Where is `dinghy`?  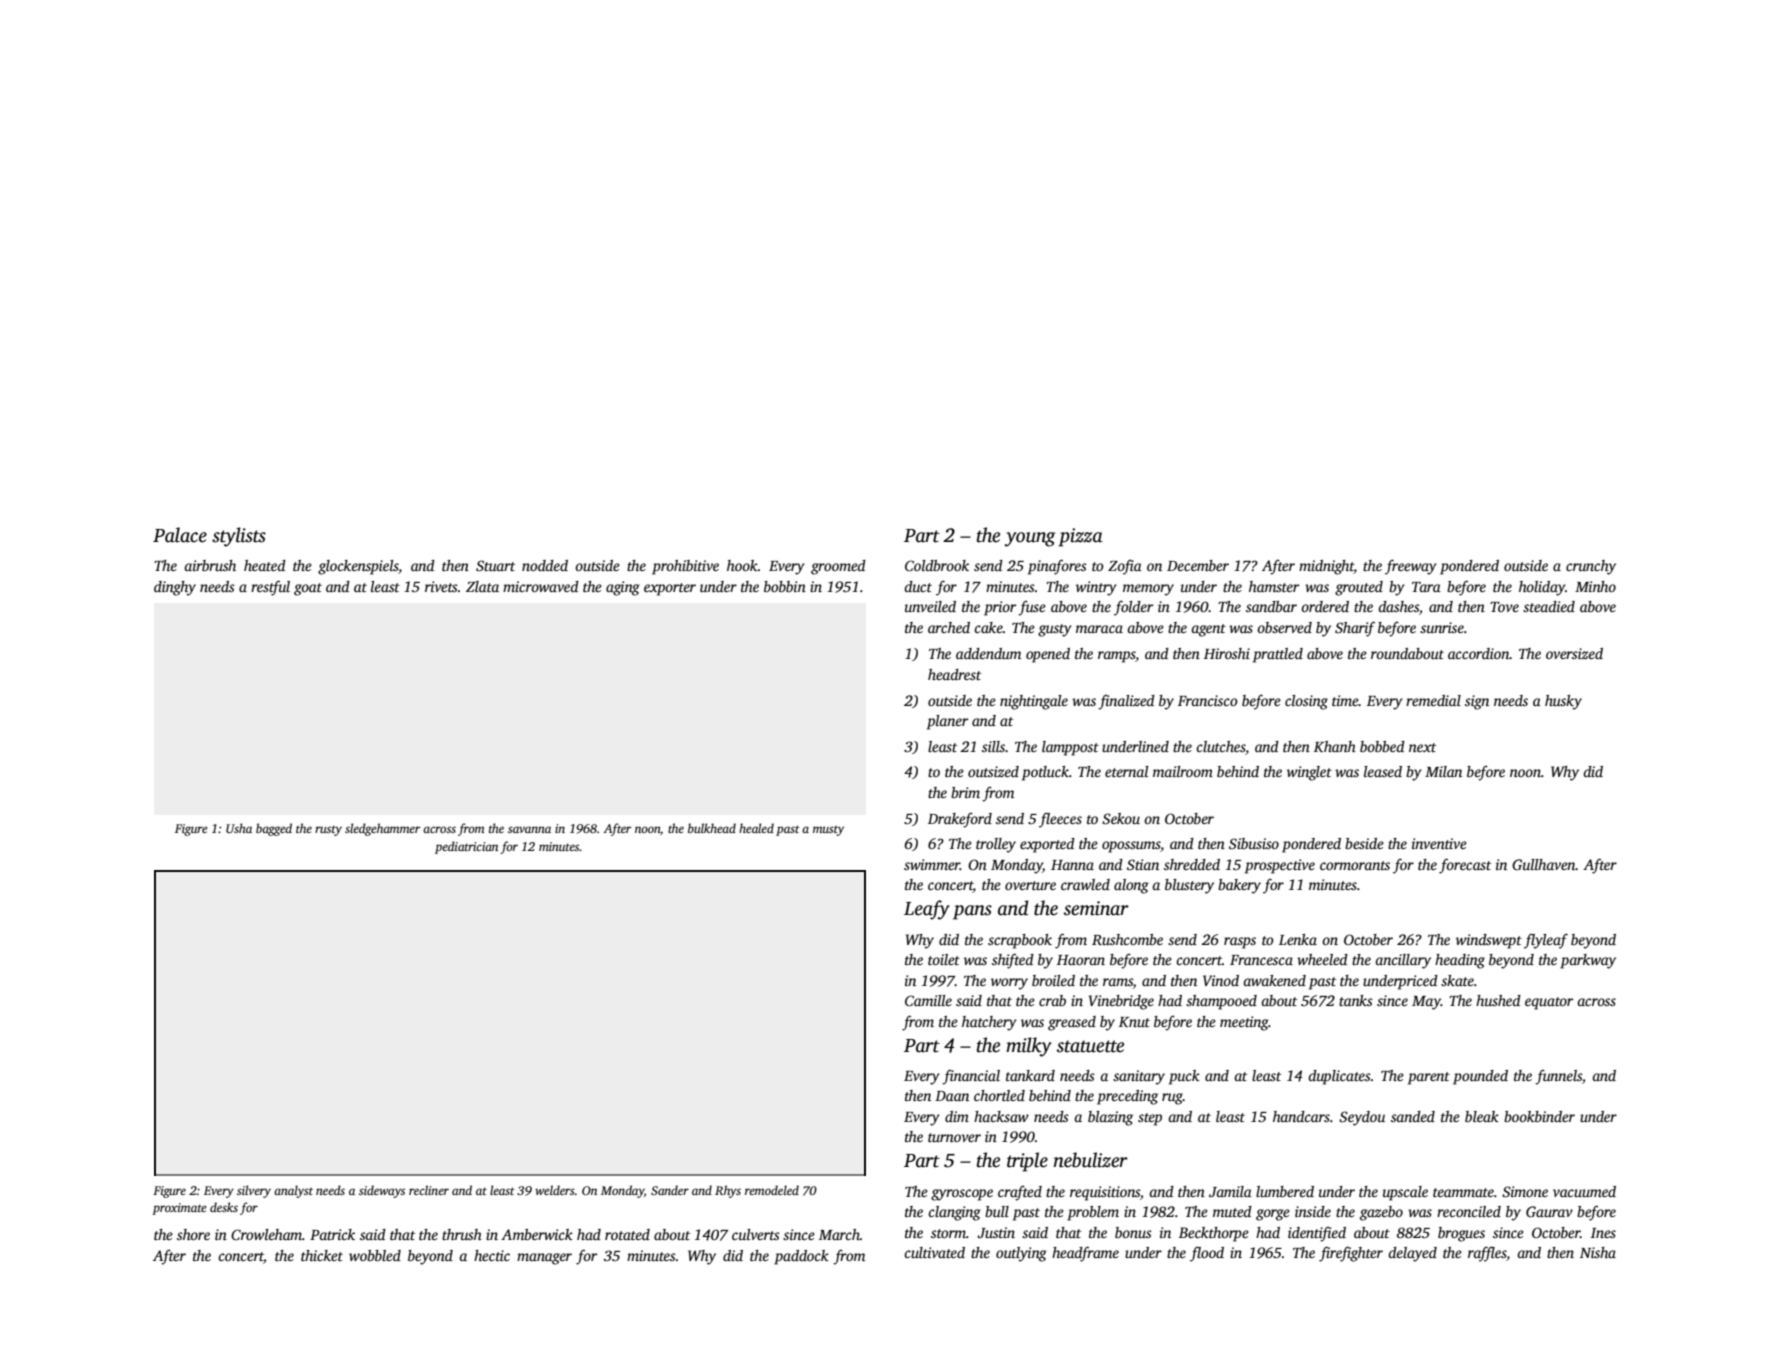 dinghy is located at coordinates (175, 588).
